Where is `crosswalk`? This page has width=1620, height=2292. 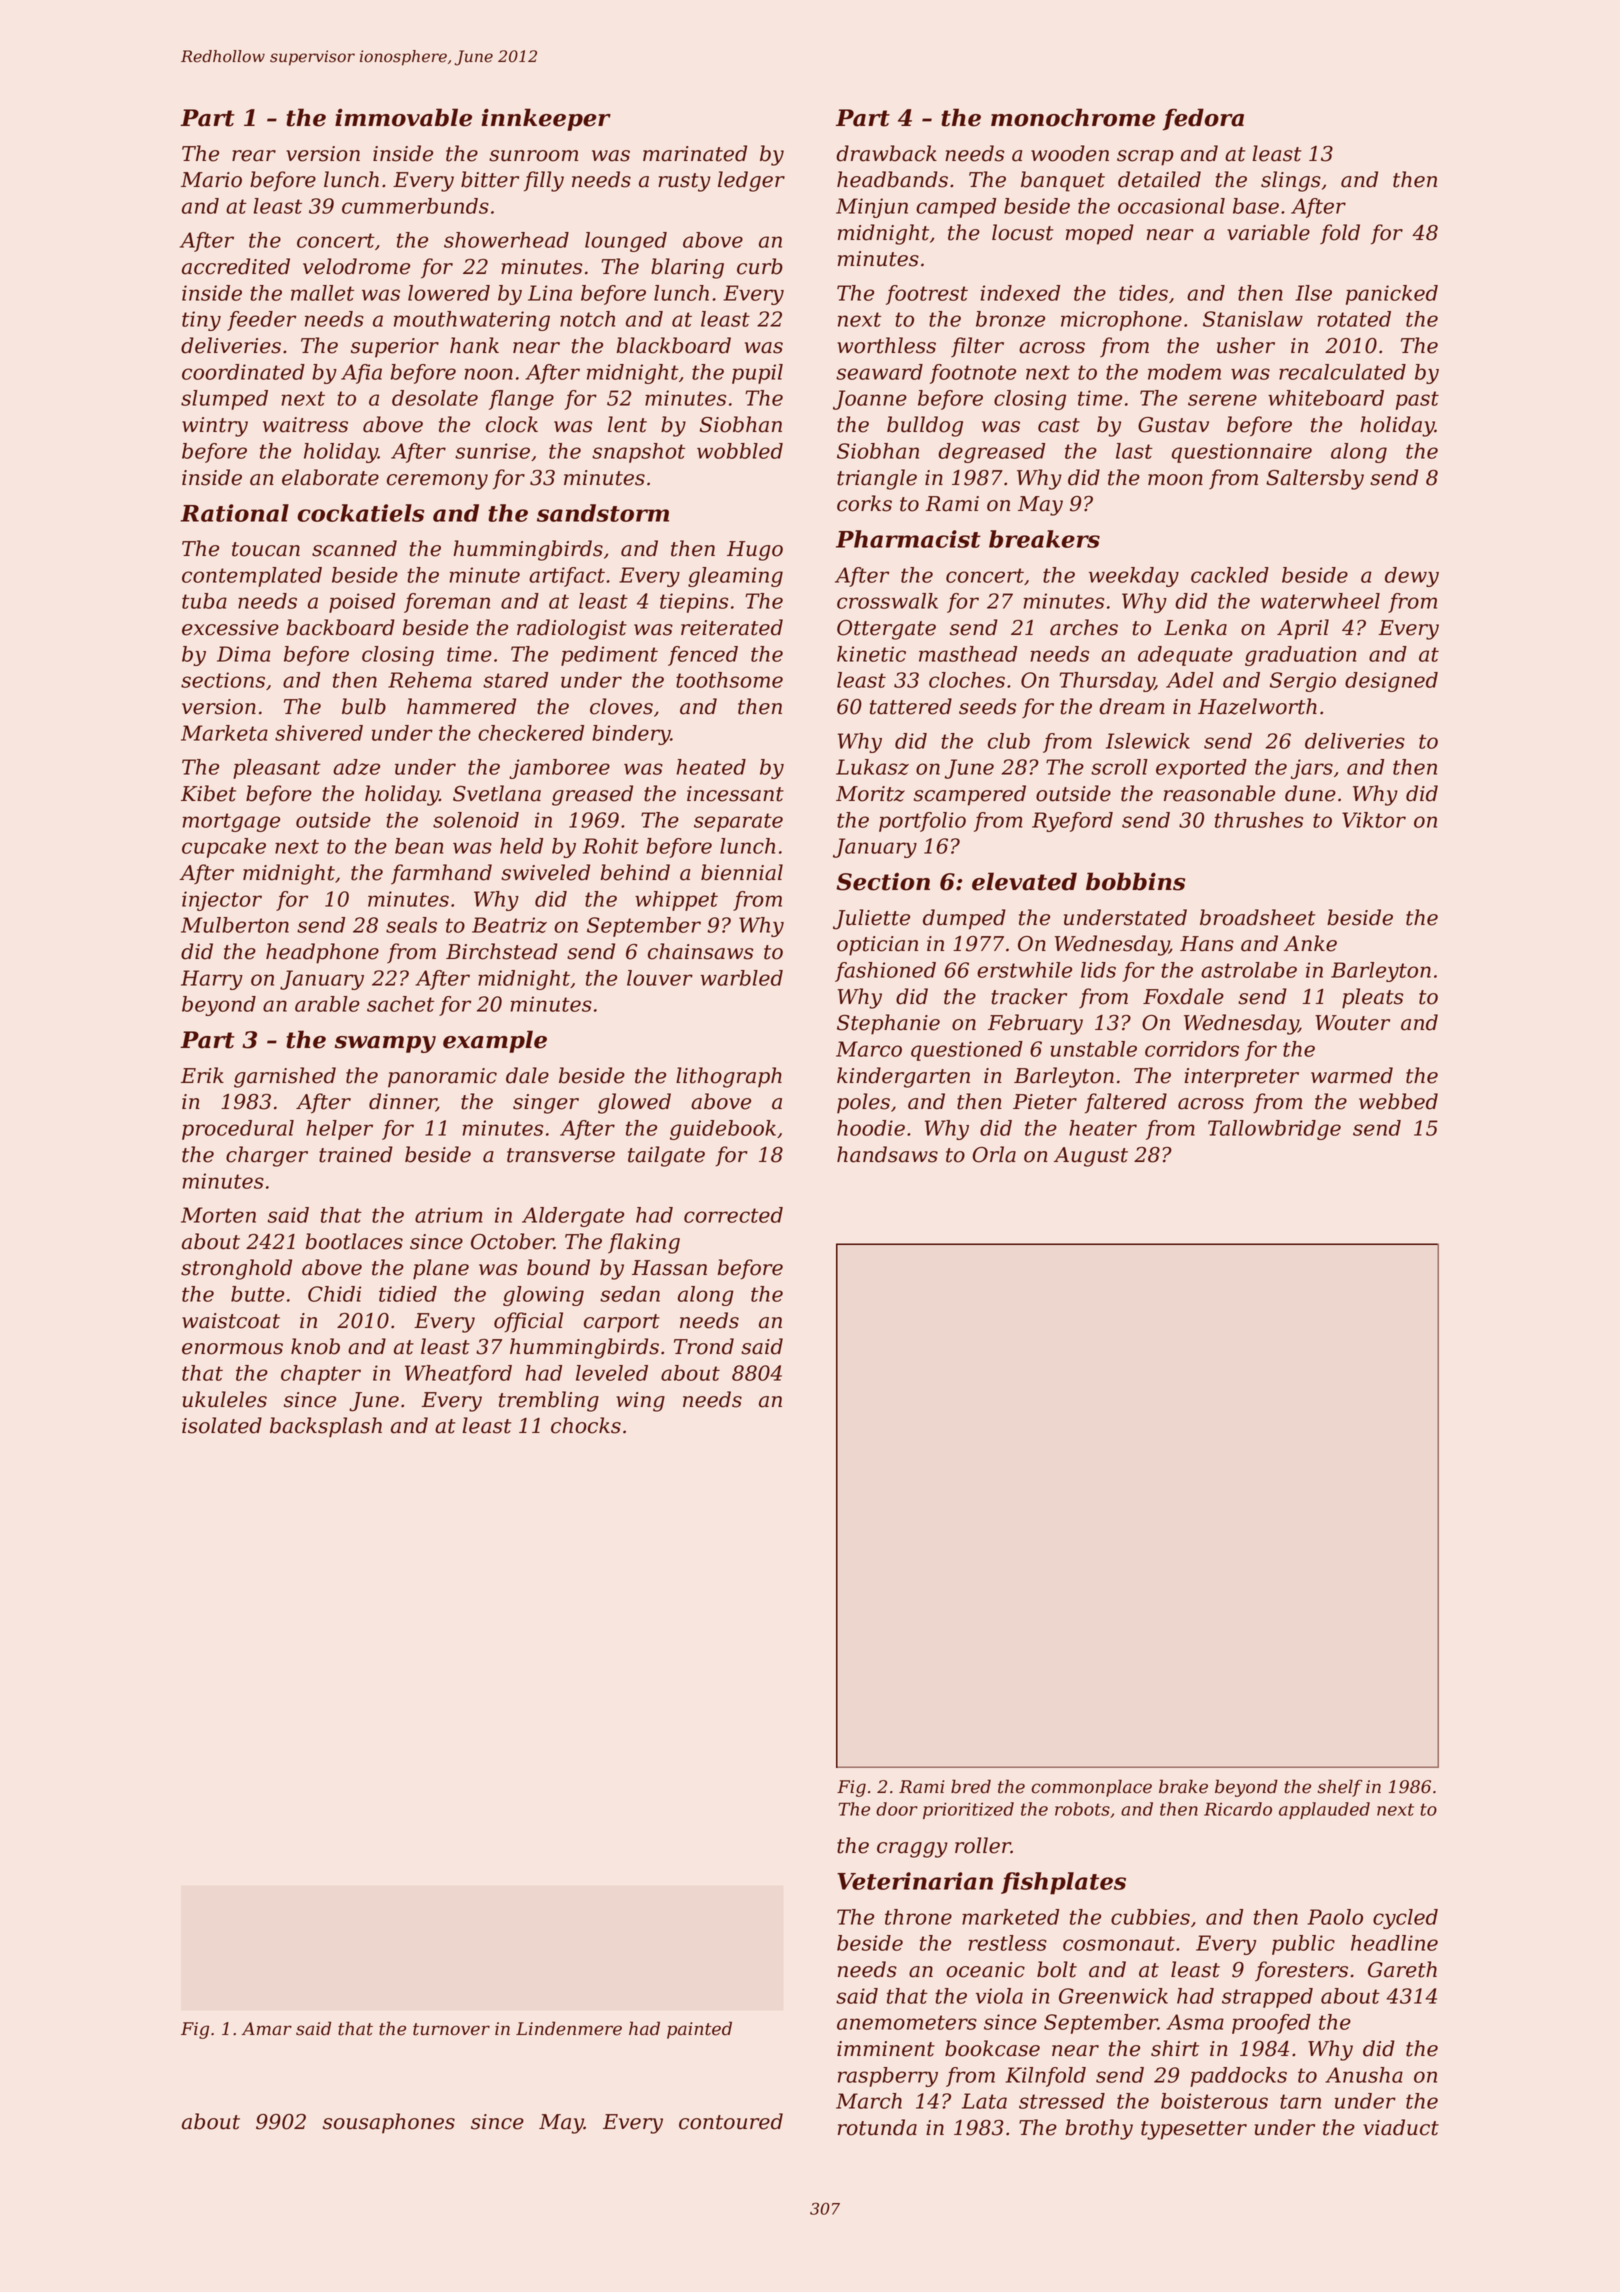
crosswalk is located at coordinates (887, 601).
